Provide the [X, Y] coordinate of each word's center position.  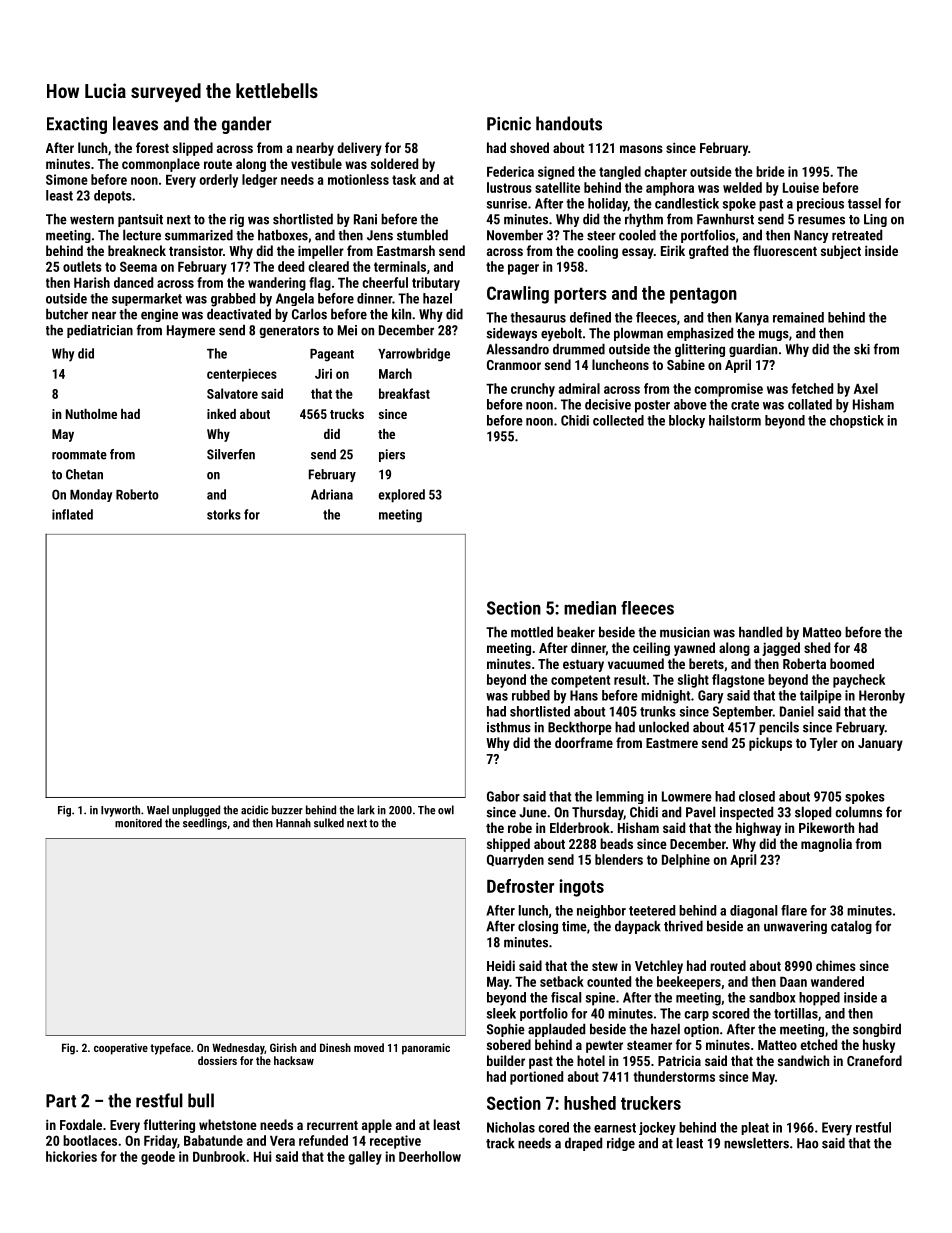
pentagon [703, 295]
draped [583, 1144]
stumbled [422, 235]
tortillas [796, 1013]
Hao [807, 1143]
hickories [71, 1156]
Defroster [520, 886]
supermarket [147, 299]
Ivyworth [120, 811]
